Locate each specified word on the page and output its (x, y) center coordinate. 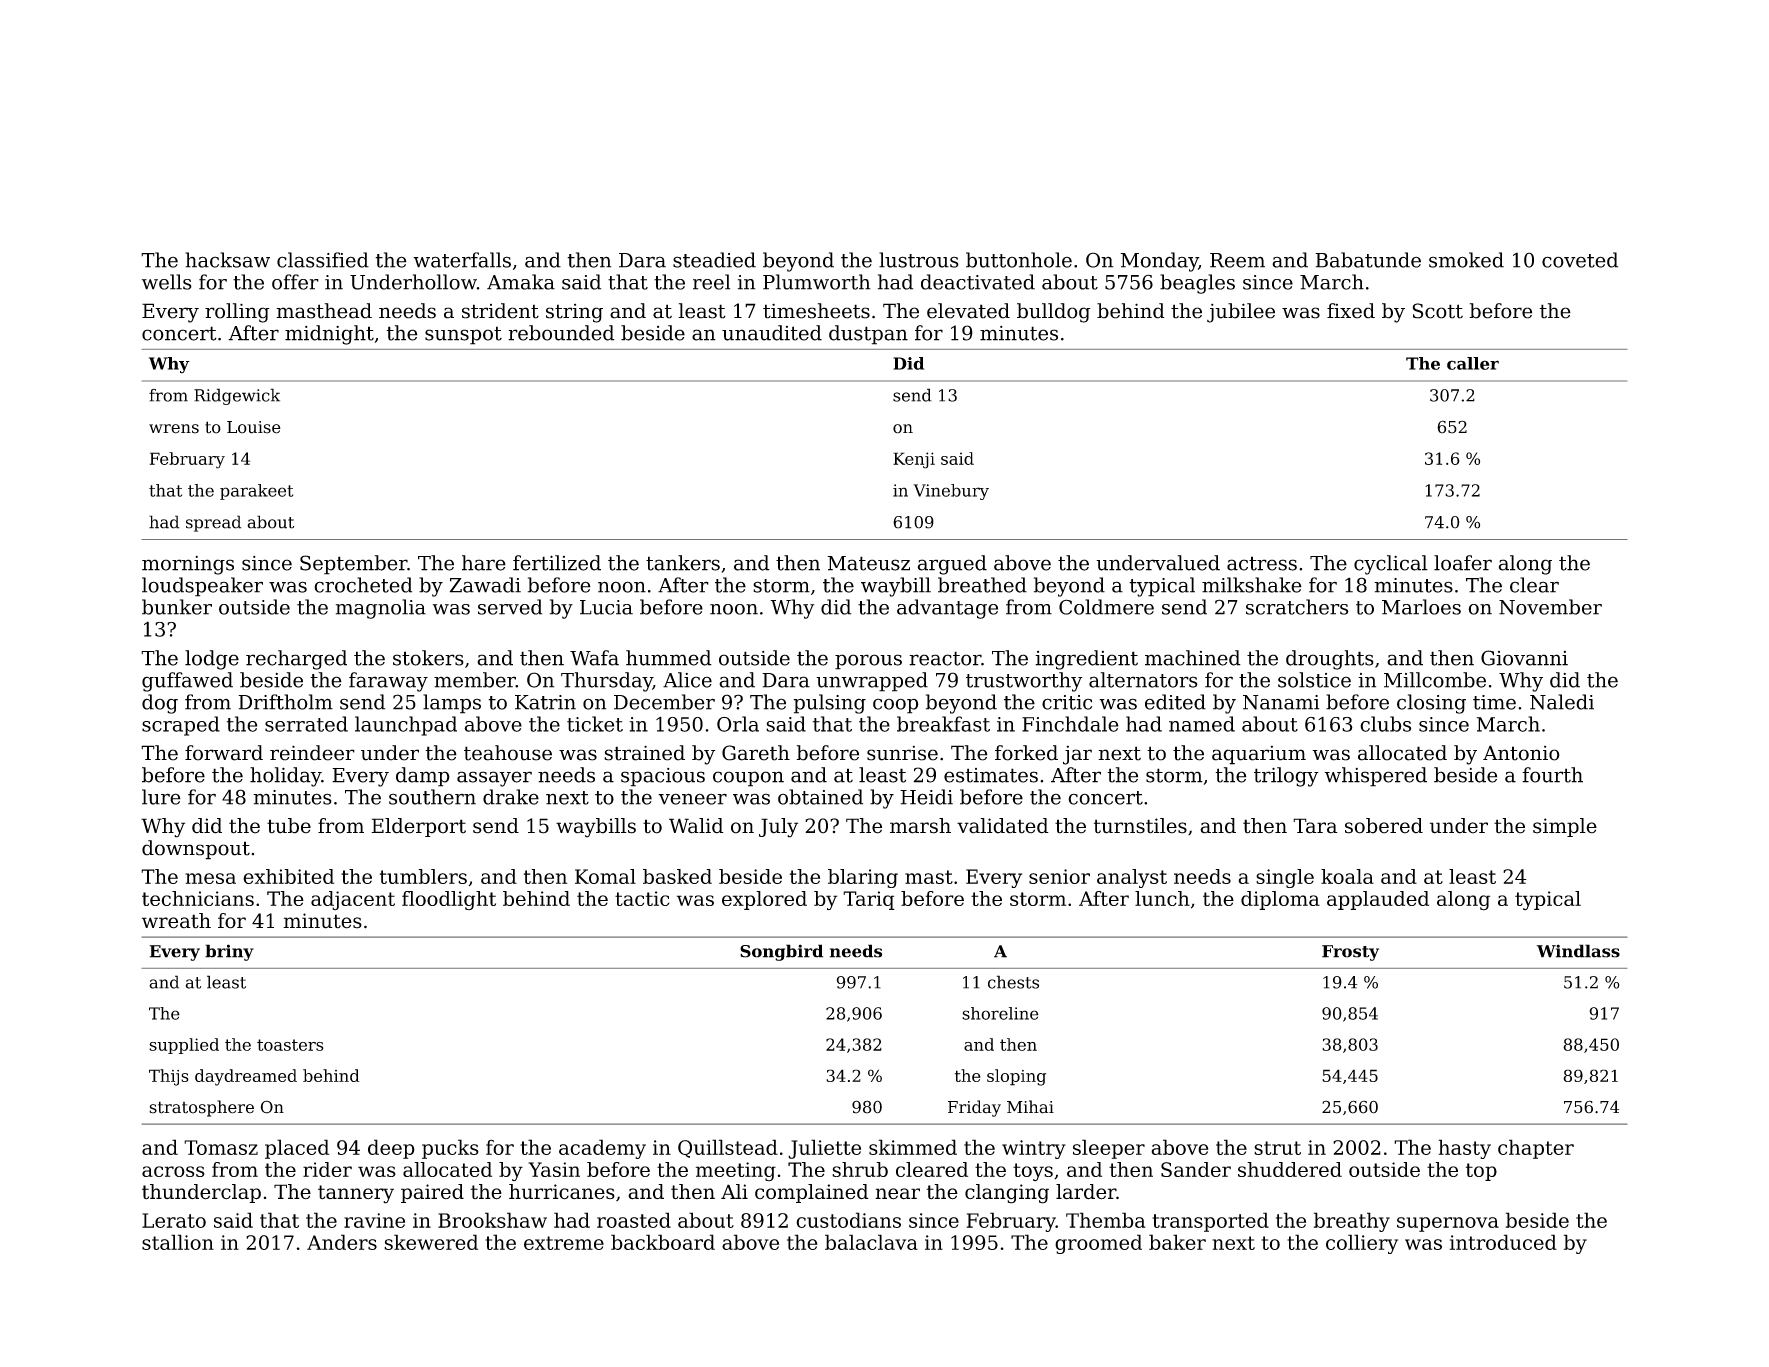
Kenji (914, 460)
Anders (342, 1242)
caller (1473, 363)
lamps (452, 704)
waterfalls (462, 260)
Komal (605, 876)
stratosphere (201, 1108)
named (1202, 724)
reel (711, 282)
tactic (642, 898)
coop (895, 706)
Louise (254, 427)
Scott (1437, 311)
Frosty (1350, 953)
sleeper (1109, 1149)
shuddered (1290, 1169)
